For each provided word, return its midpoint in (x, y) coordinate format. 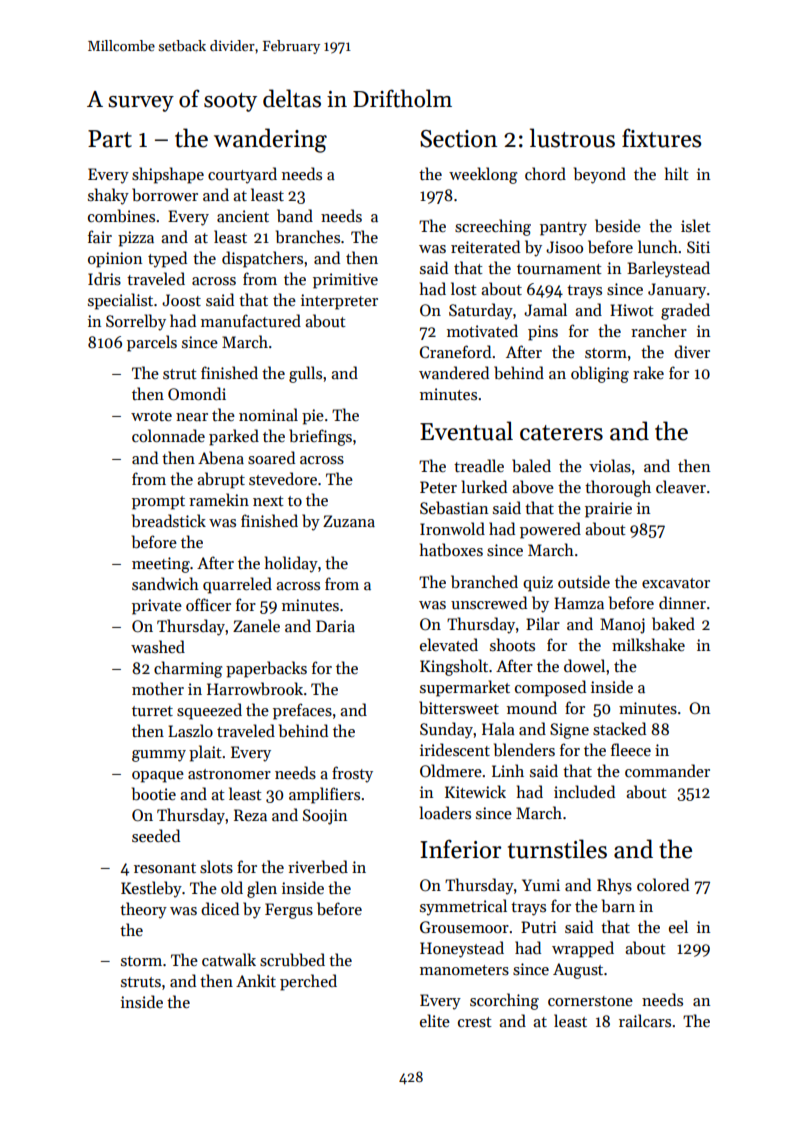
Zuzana (349, 521)
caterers (561, 433)
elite (435, 1020)
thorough (618, 488)
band (295, 216)
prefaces (302, 711)
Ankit (256, 980)
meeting (161, 565)
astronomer (229, 774)
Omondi (197, 394)
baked (673, 624)
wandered (454, 372)
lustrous (572, 138)
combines (121, 216)
